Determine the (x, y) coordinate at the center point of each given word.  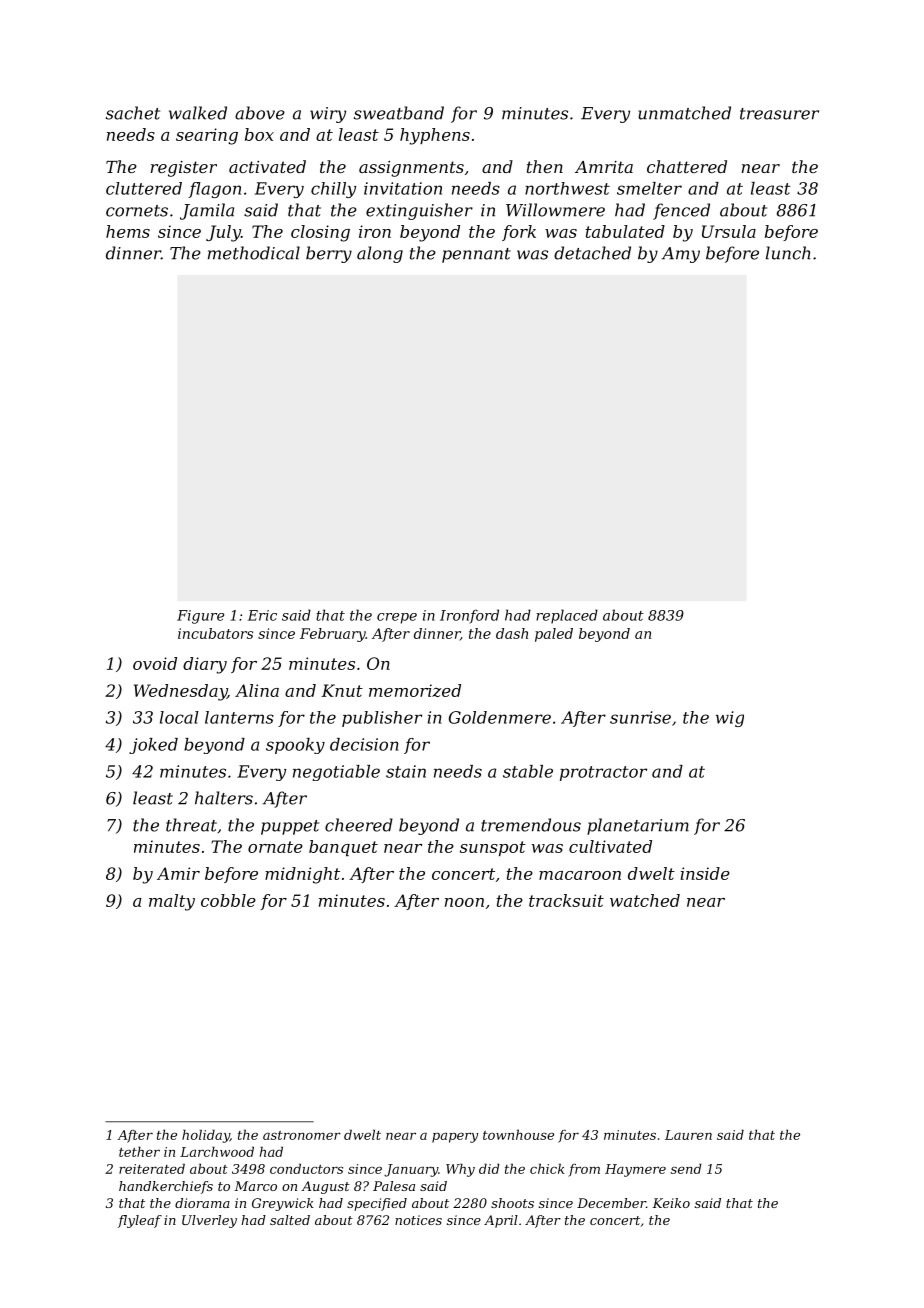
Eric (262, 615)
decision (364, 744)
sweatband (399, 113)
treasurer (779, 114)
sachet (133, 113)
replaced (567, 616)
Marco (255, 1186)
